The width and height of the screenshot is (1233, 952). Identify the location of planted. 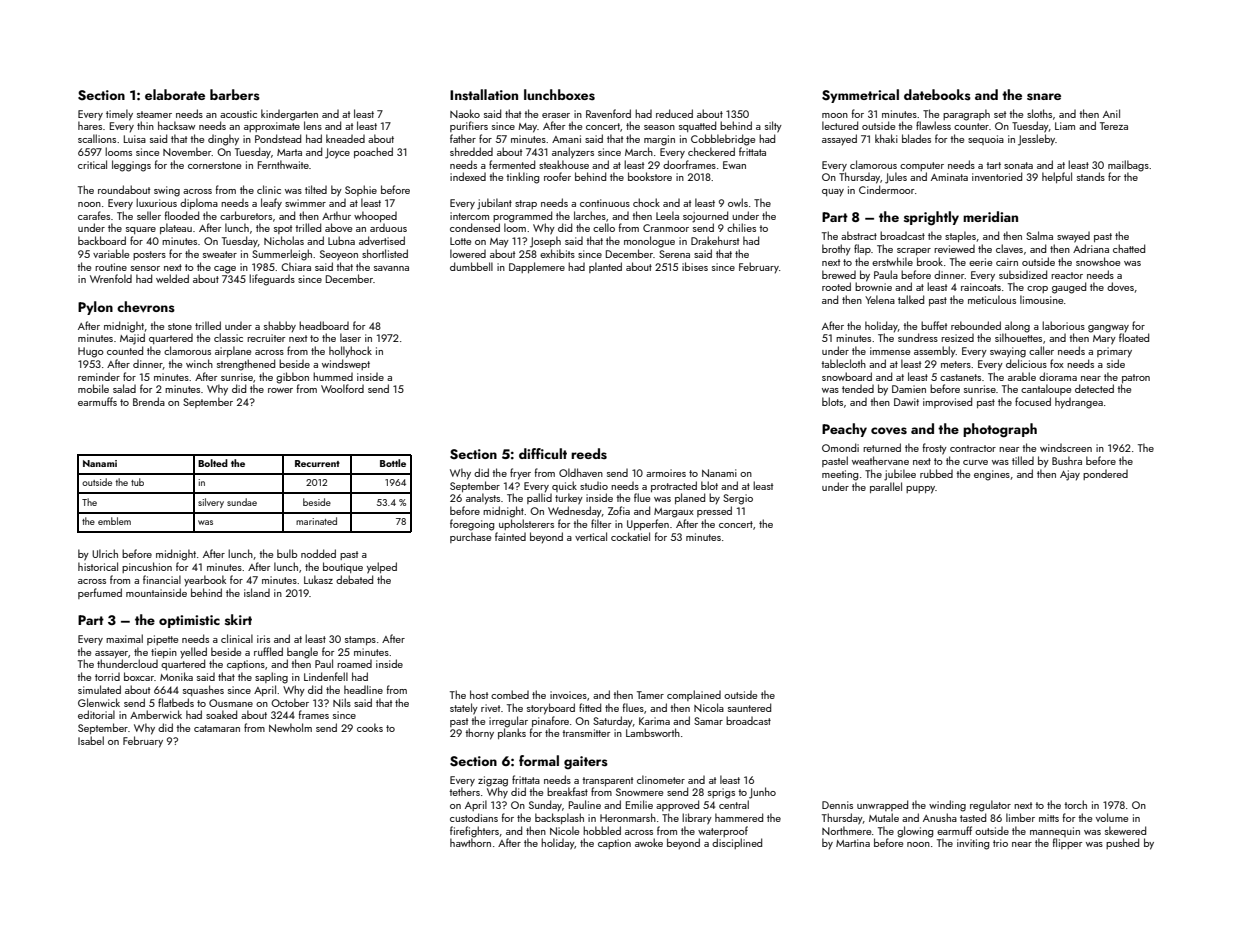
(605, 267).
